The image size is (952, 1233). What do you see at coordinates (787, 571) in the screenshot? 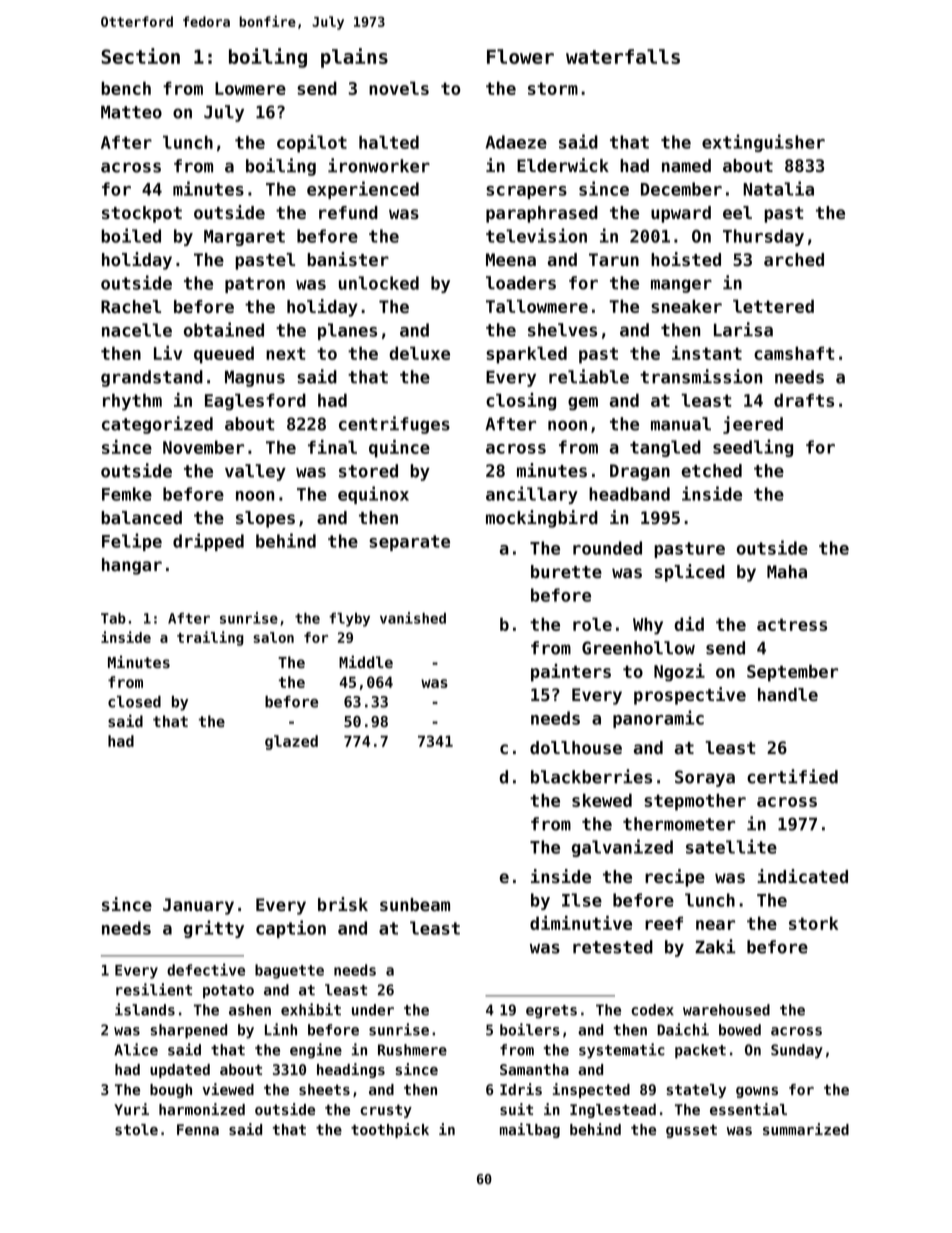
I see `Maha` at bounding box center [787, 571].
